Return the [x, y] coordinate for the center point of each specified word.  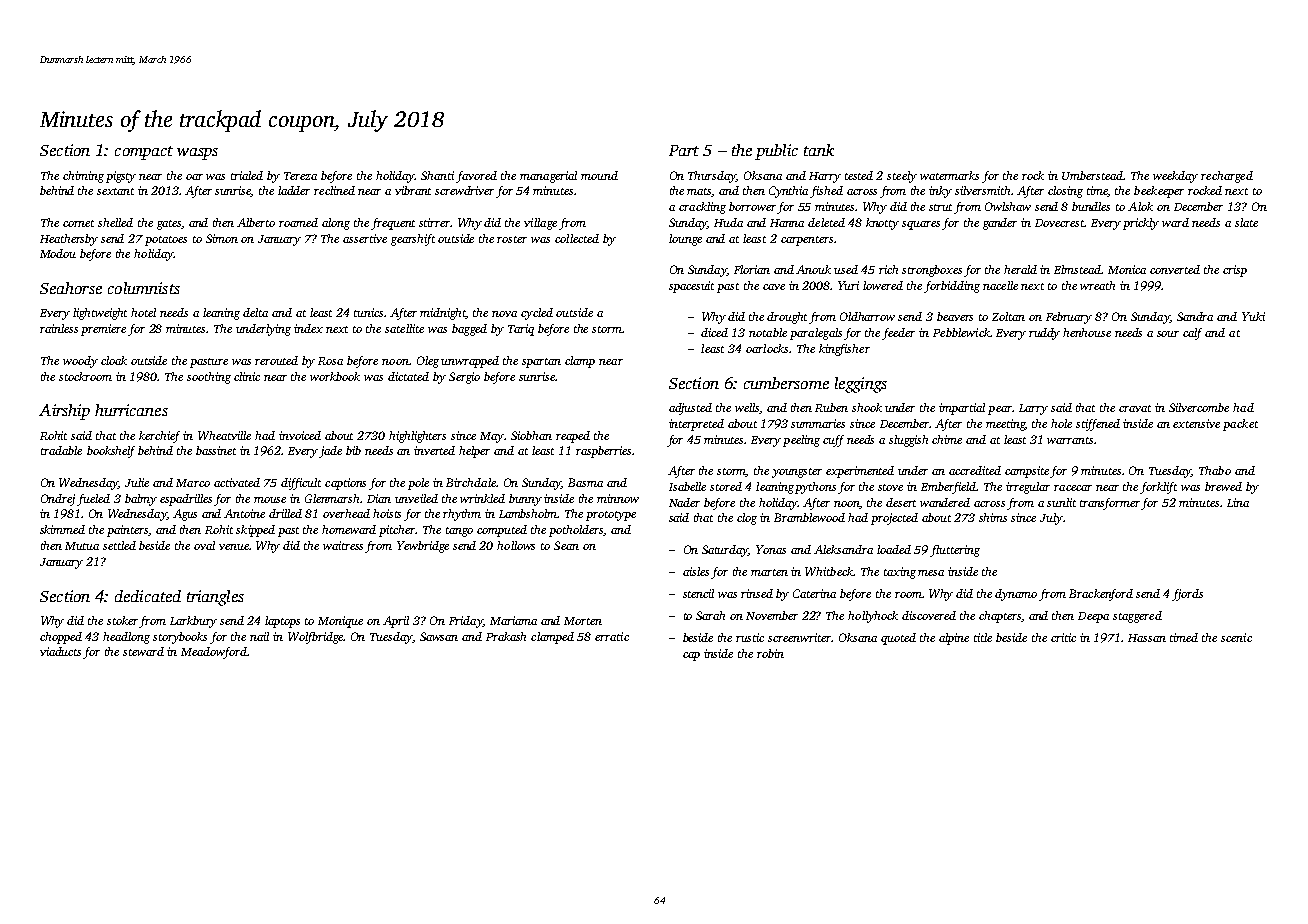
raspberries [603, 452]
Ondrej [58, 500]
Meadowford [214, 653]
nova [504, 314]
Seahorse [71, 288]
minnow [618, 498]
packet [1240, 425]
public [776, 152]
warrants [1070, 440]
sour [1168, 334]
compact [144, 153]
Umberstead [1092, 175]
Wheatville [224, 435]
